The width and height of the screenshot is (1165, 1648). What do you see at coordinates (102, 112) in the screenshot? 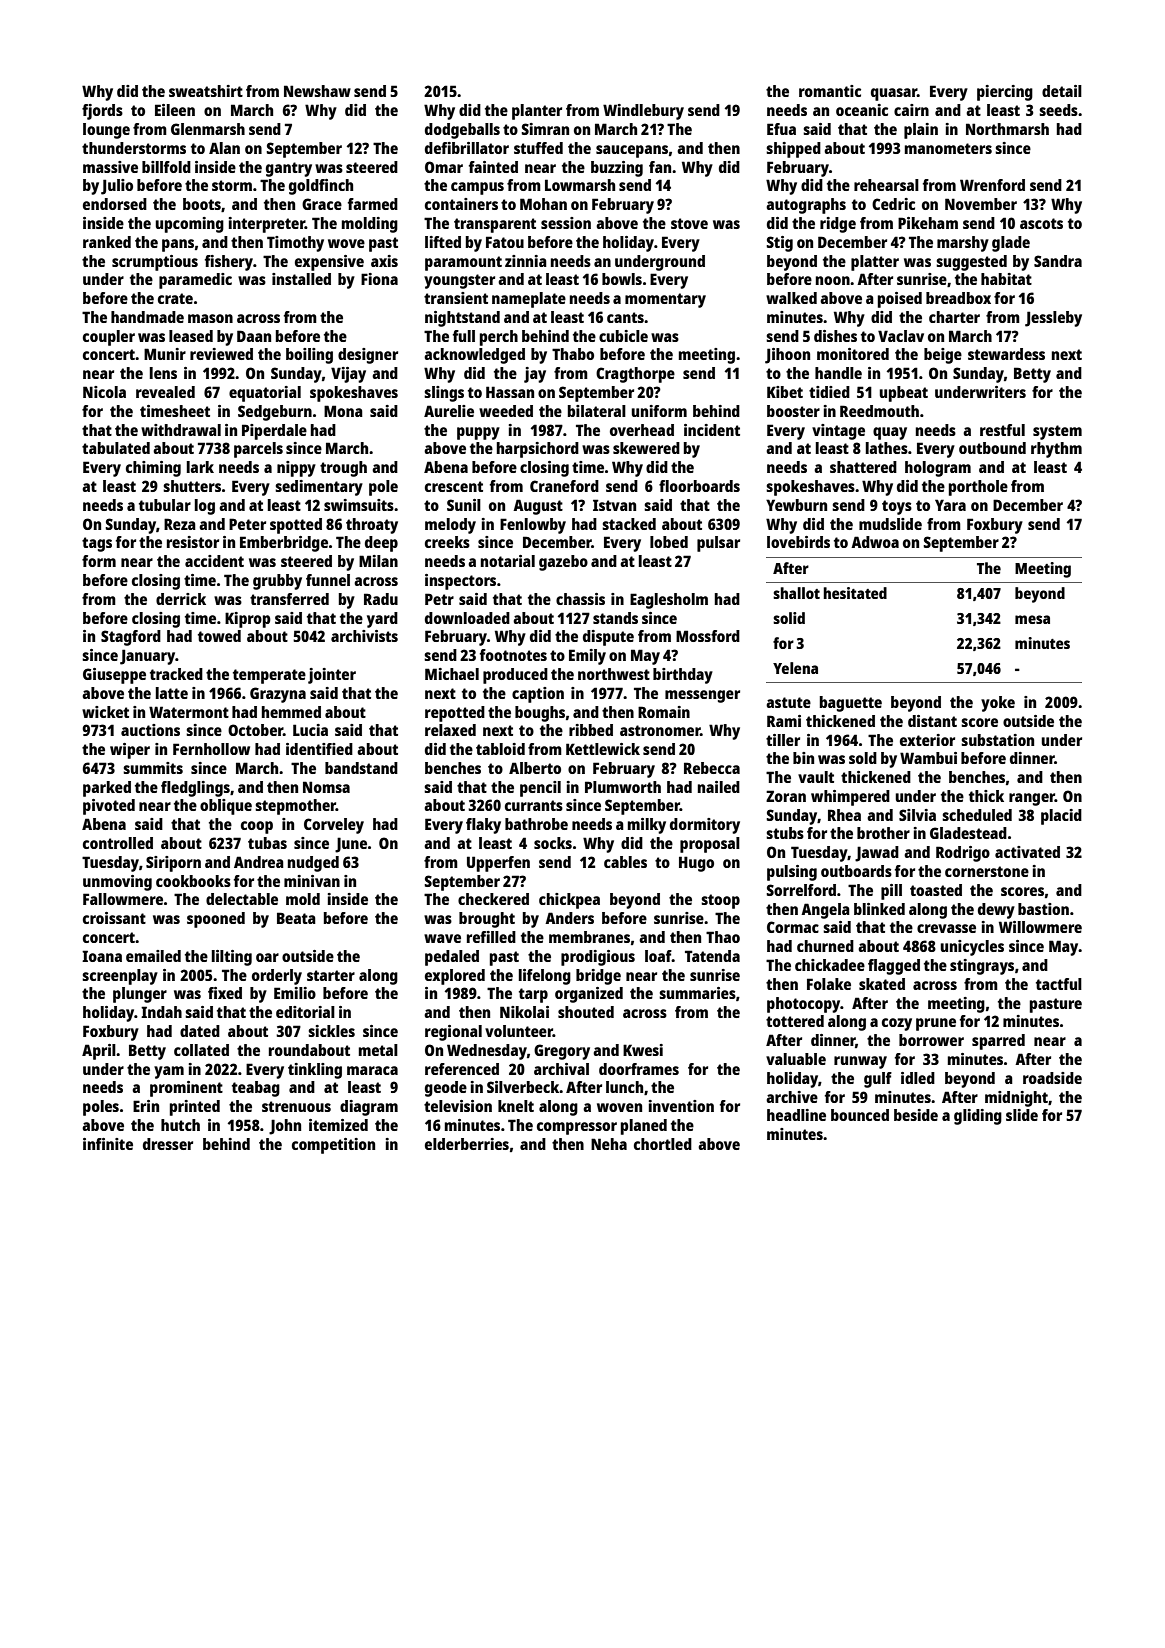
I see `fjords` at bounding box center [102, 112].
